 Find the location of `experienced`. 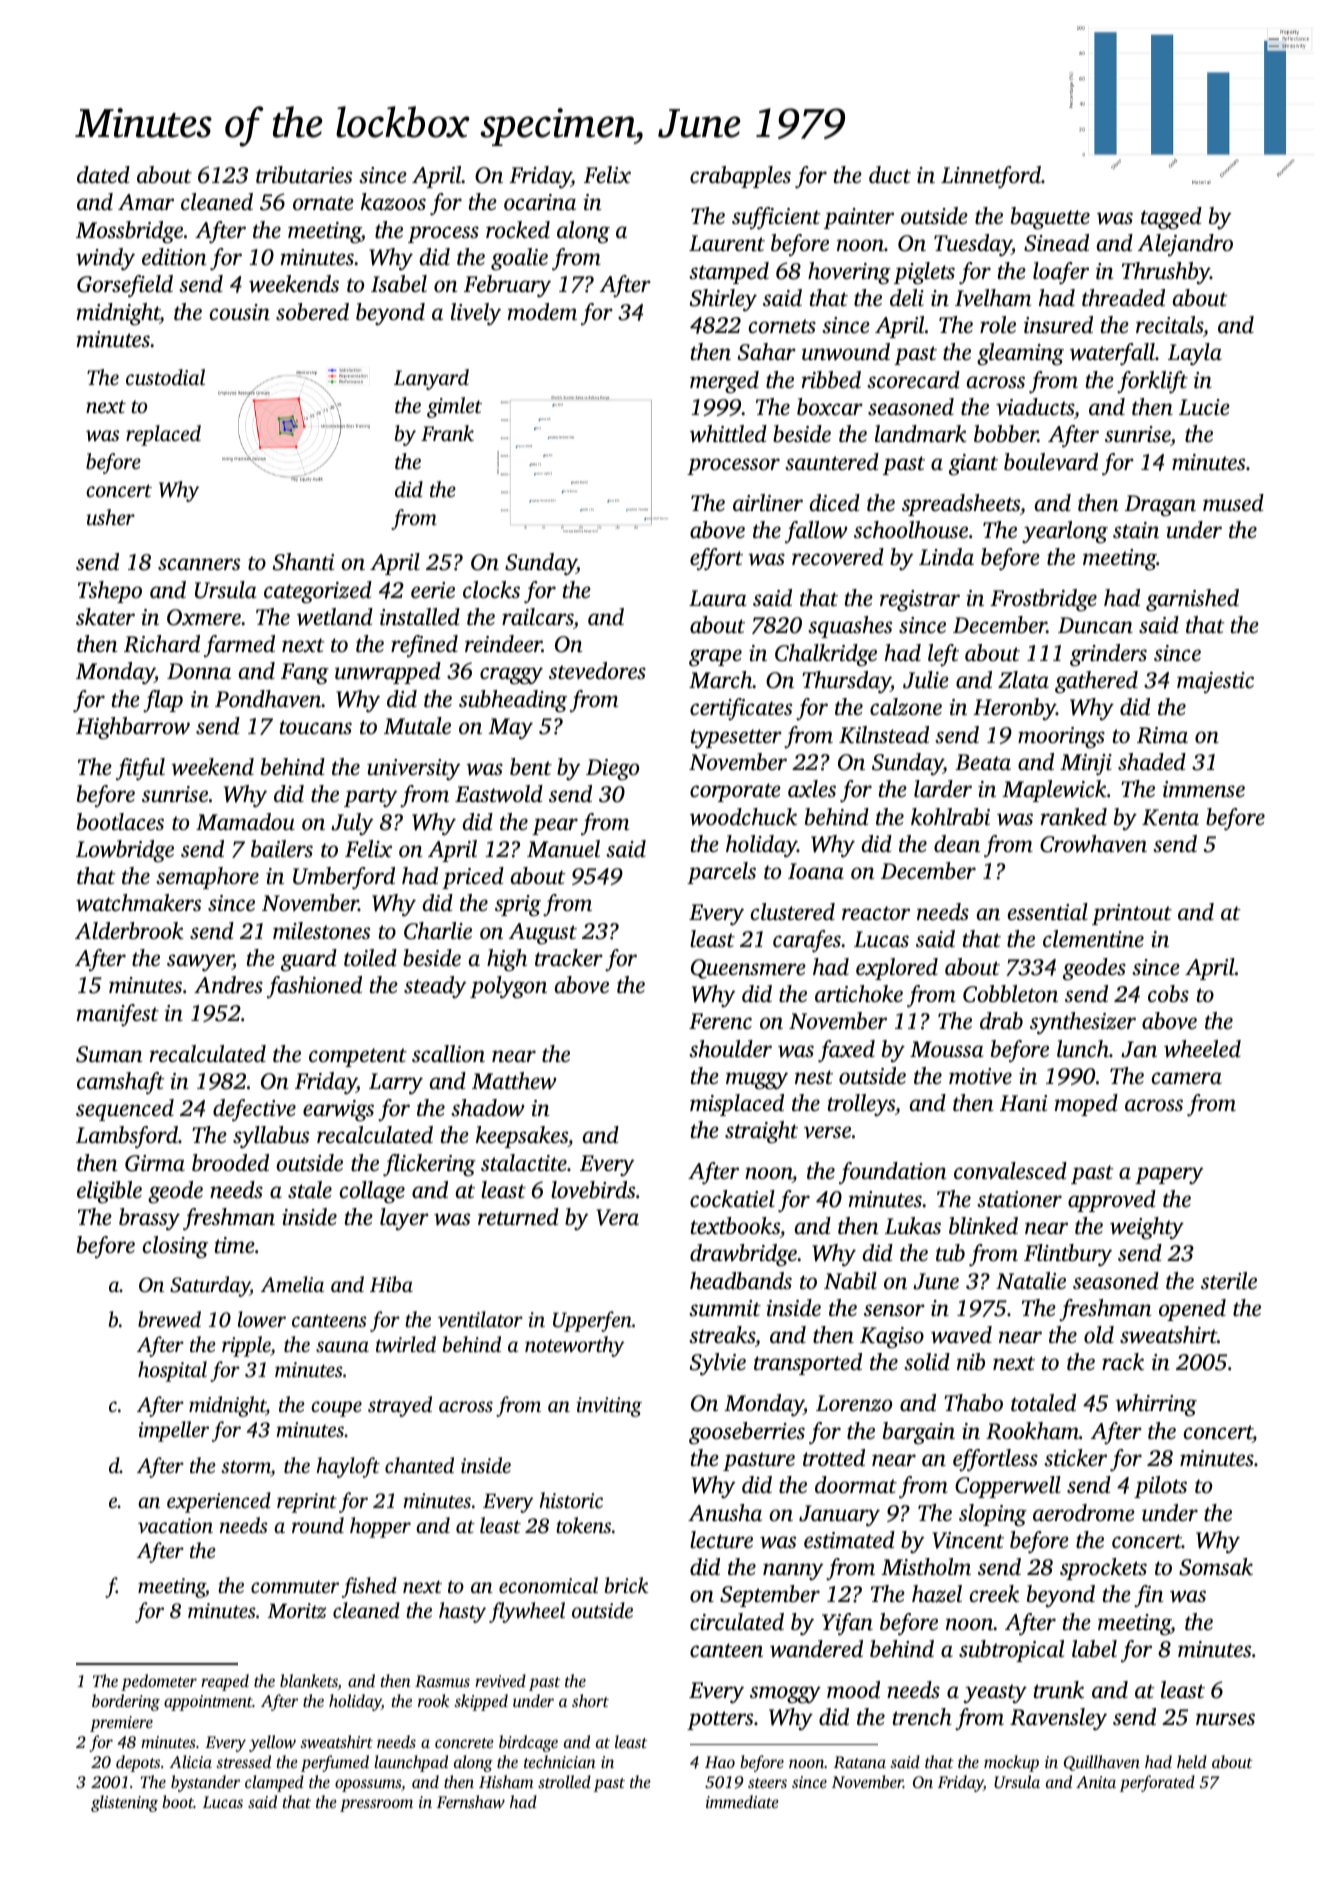

experienced is located at coordinates (219, 1502).
